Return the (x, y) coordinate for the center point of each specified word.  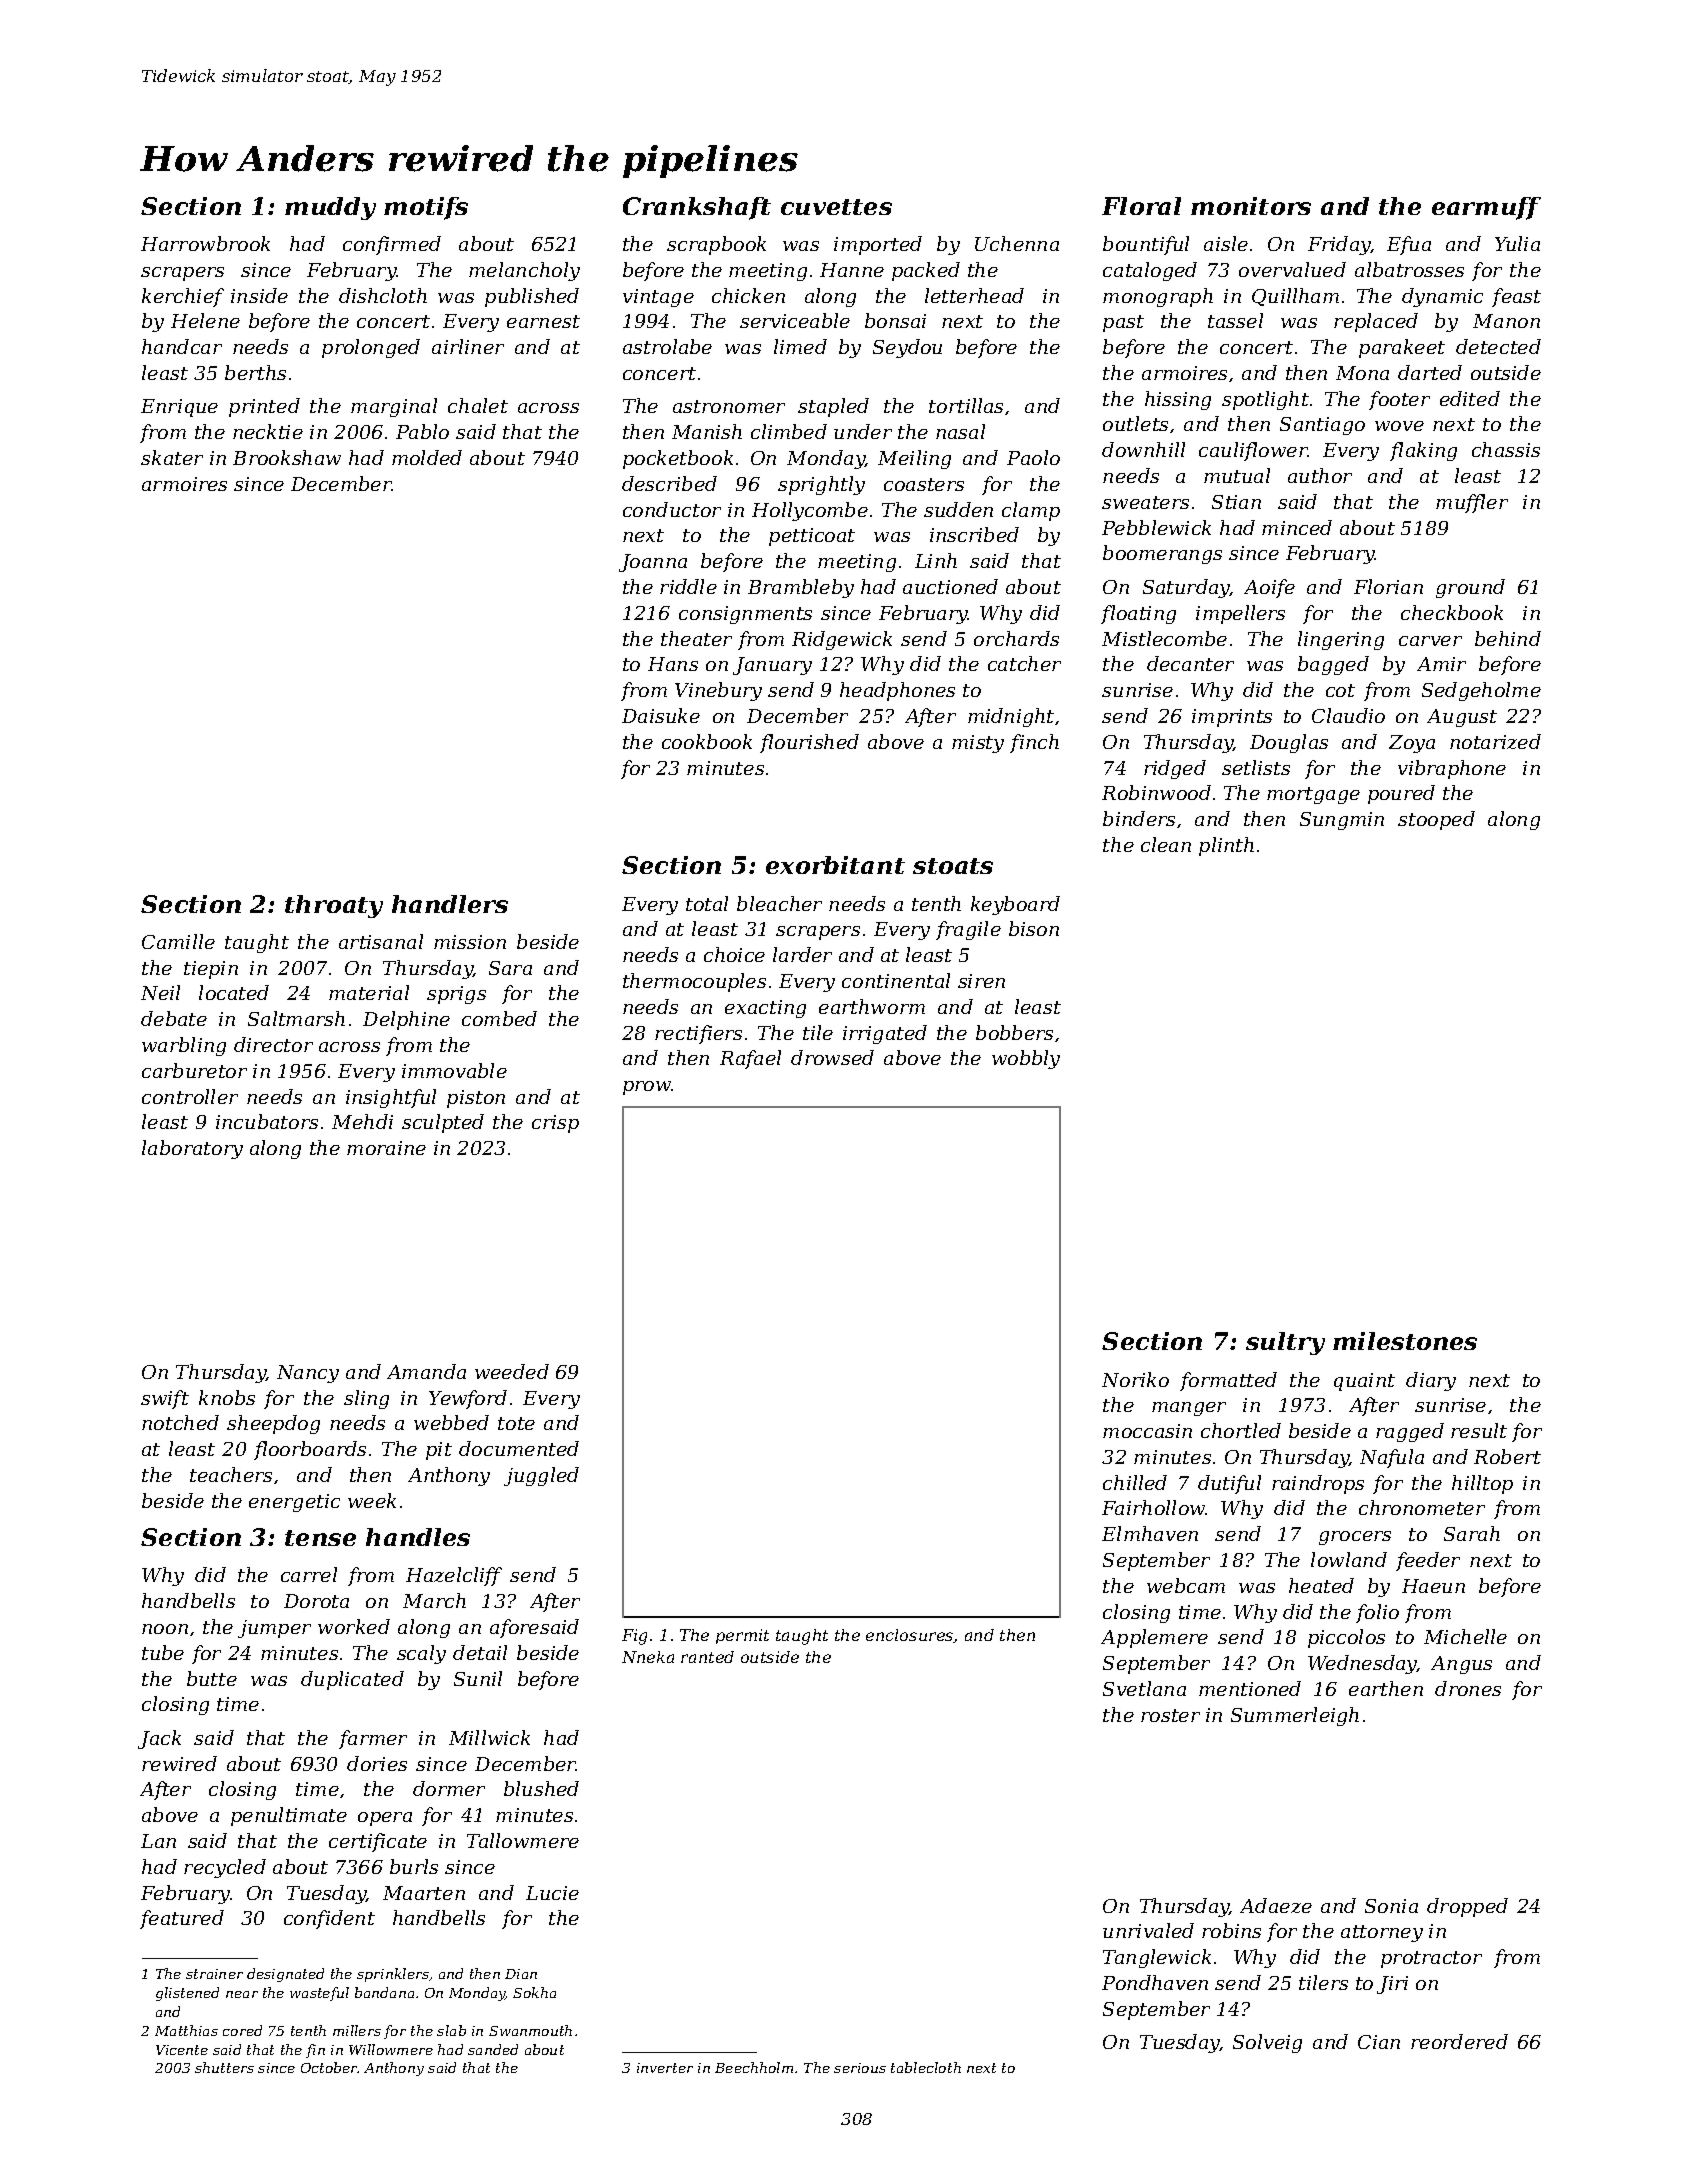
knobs (227, 1397)
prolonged (371, 348)
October (329, 2067)
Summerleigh (1295, 1716)
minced (1297, 527)
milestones (1405, 1341)
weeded (512, 1371)
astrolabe (667, 346)
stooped (1436, 820)
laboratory (192, 1149)
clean (1166, 844)
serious (860, 2068)
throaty (334, 906)
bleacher (779, 903)
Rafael (750, 1059)
